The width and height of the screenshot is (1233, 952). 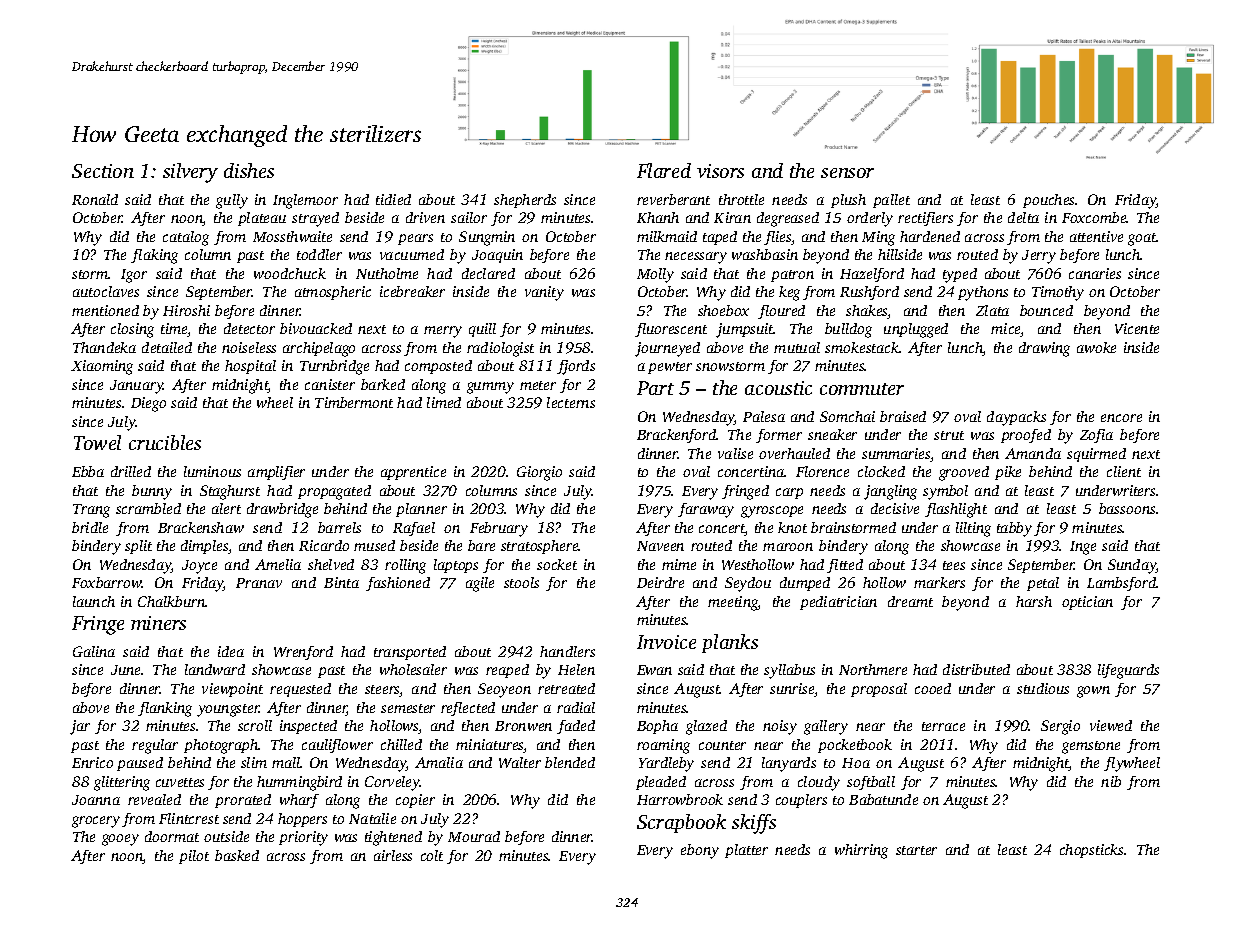 I want to click on faraway, so click(x=706, y=510).
